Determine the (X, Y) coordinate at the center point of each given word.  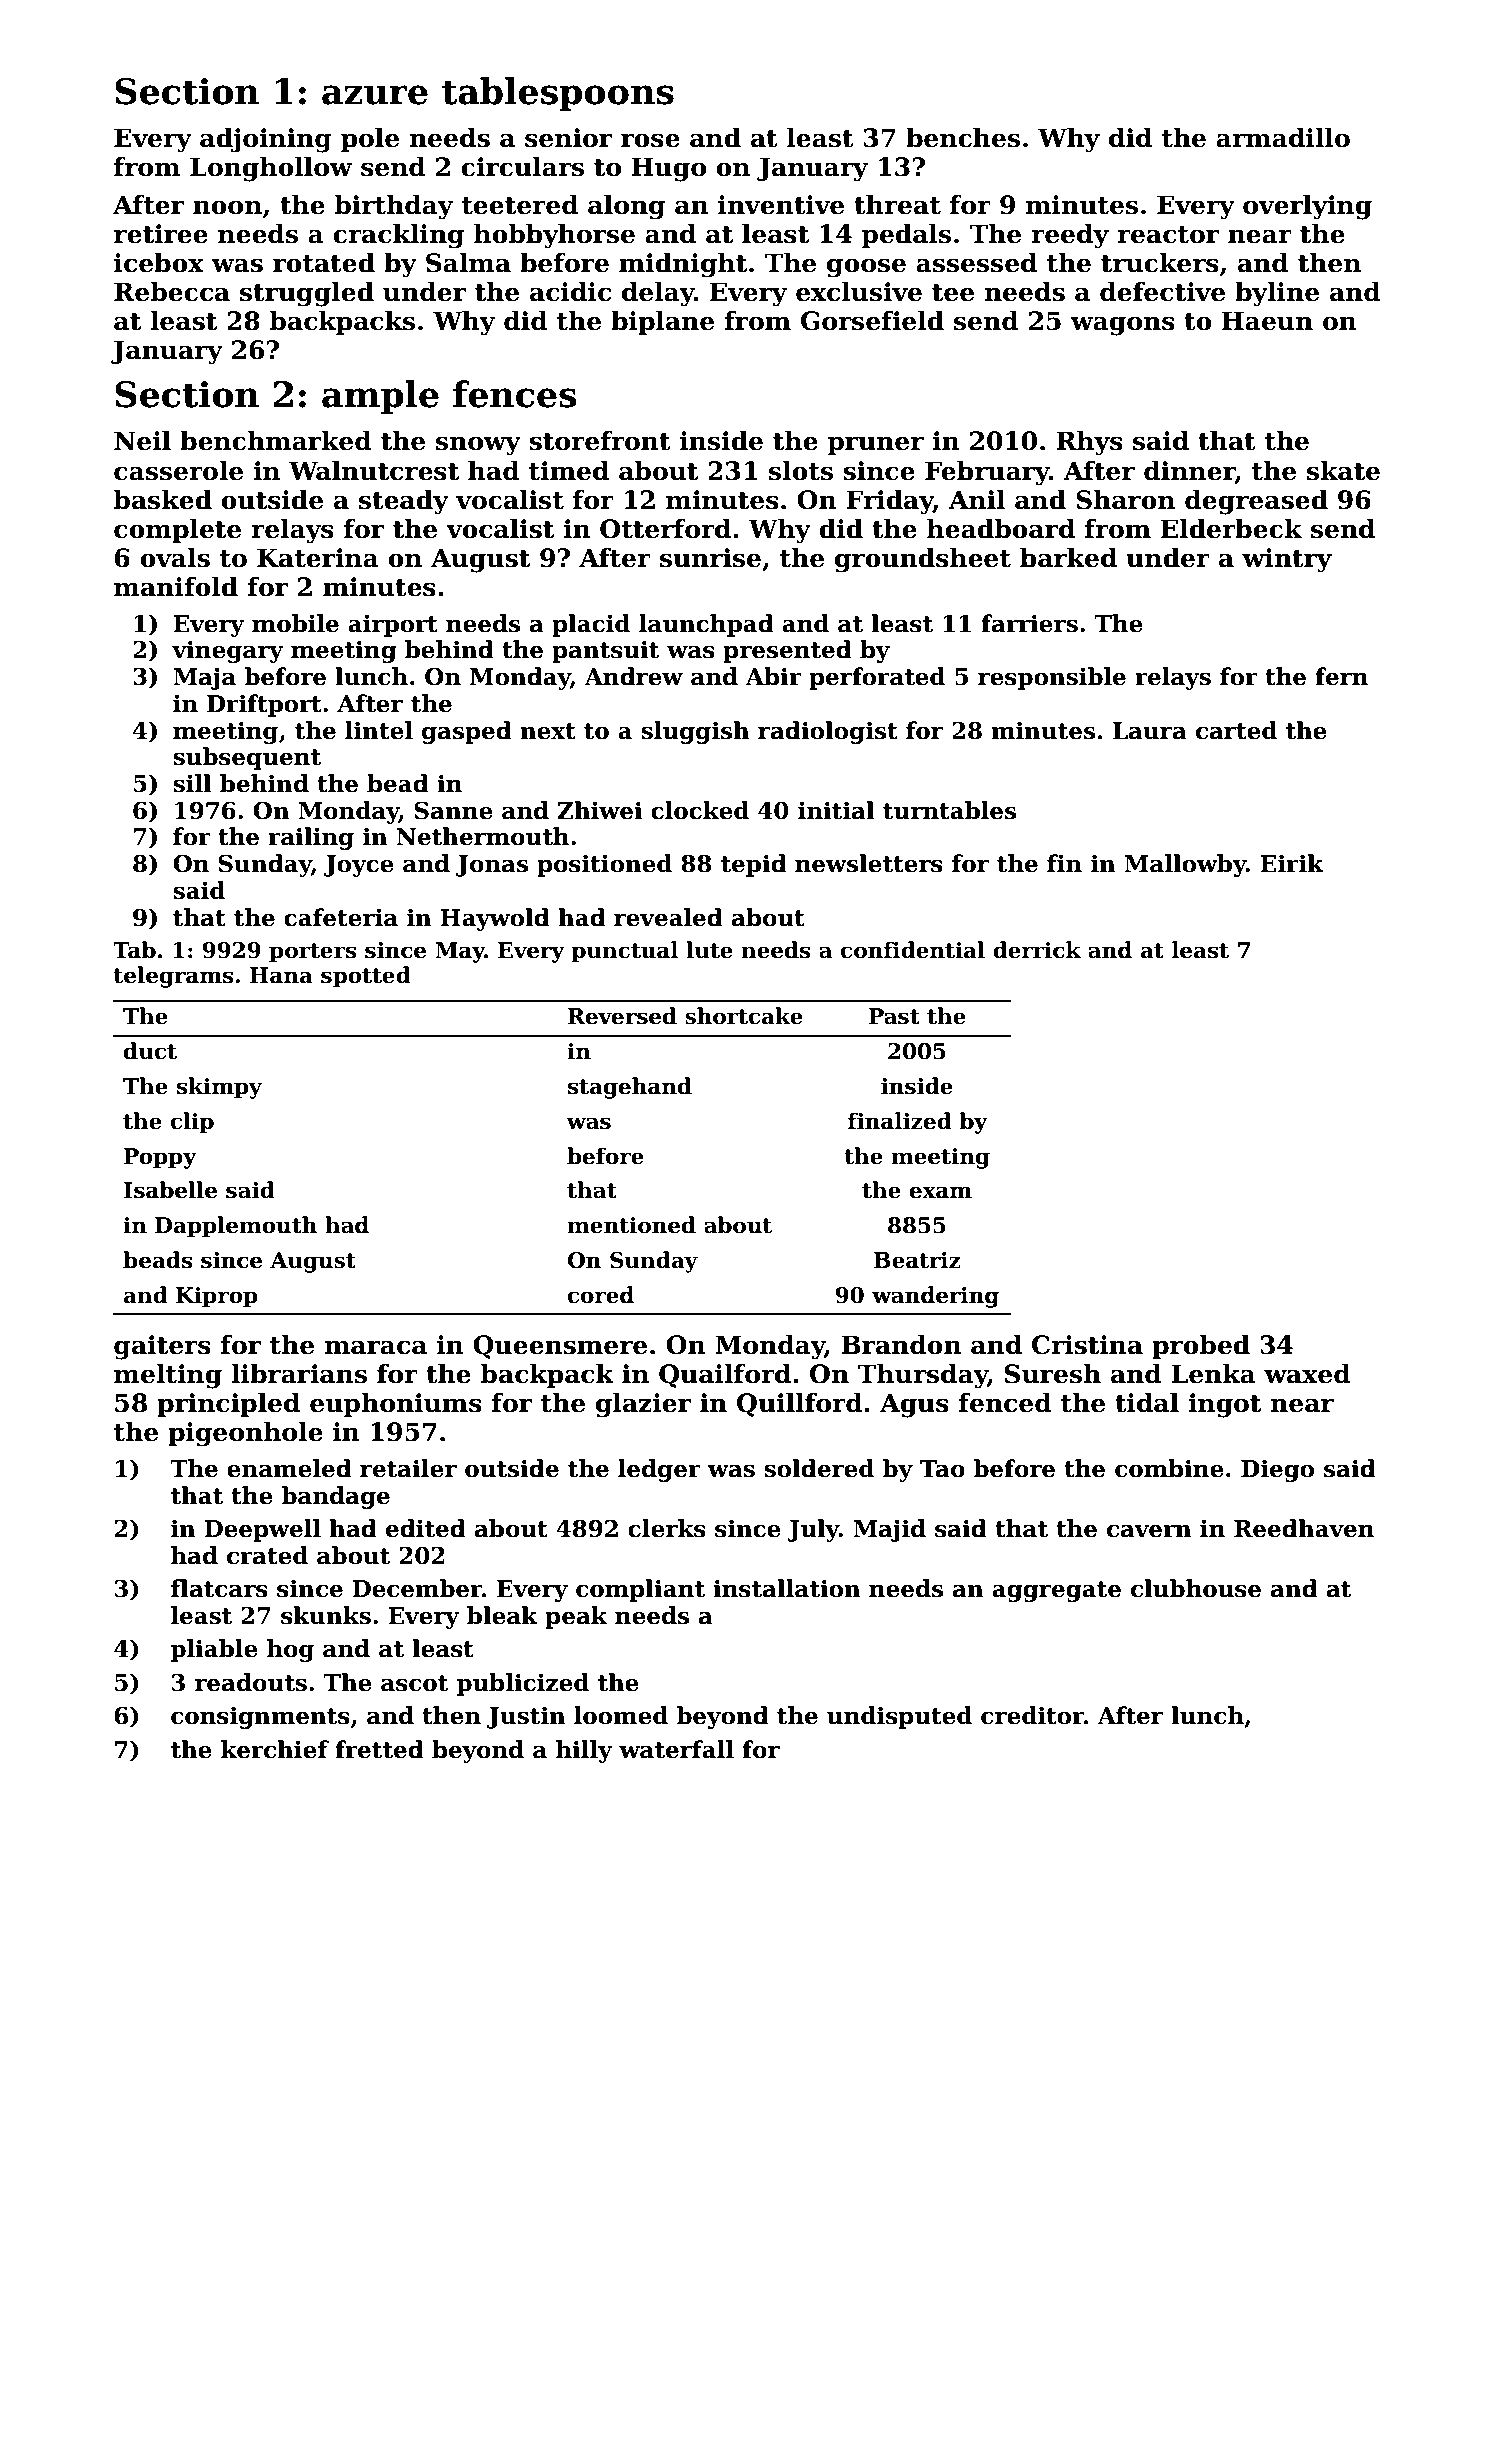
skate (1343, 471)
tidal (1147, 1403)
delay (658, 294)
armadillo (1283, 138)
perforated (877, 678)
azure (375, 95)
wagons (1122, 326)
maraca (376, 1347)
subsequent (247, 758)
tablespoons (558, 94)
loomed (621, 1715)
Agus (914, 1405)
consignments (260, 1718)
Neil (142, 441)
